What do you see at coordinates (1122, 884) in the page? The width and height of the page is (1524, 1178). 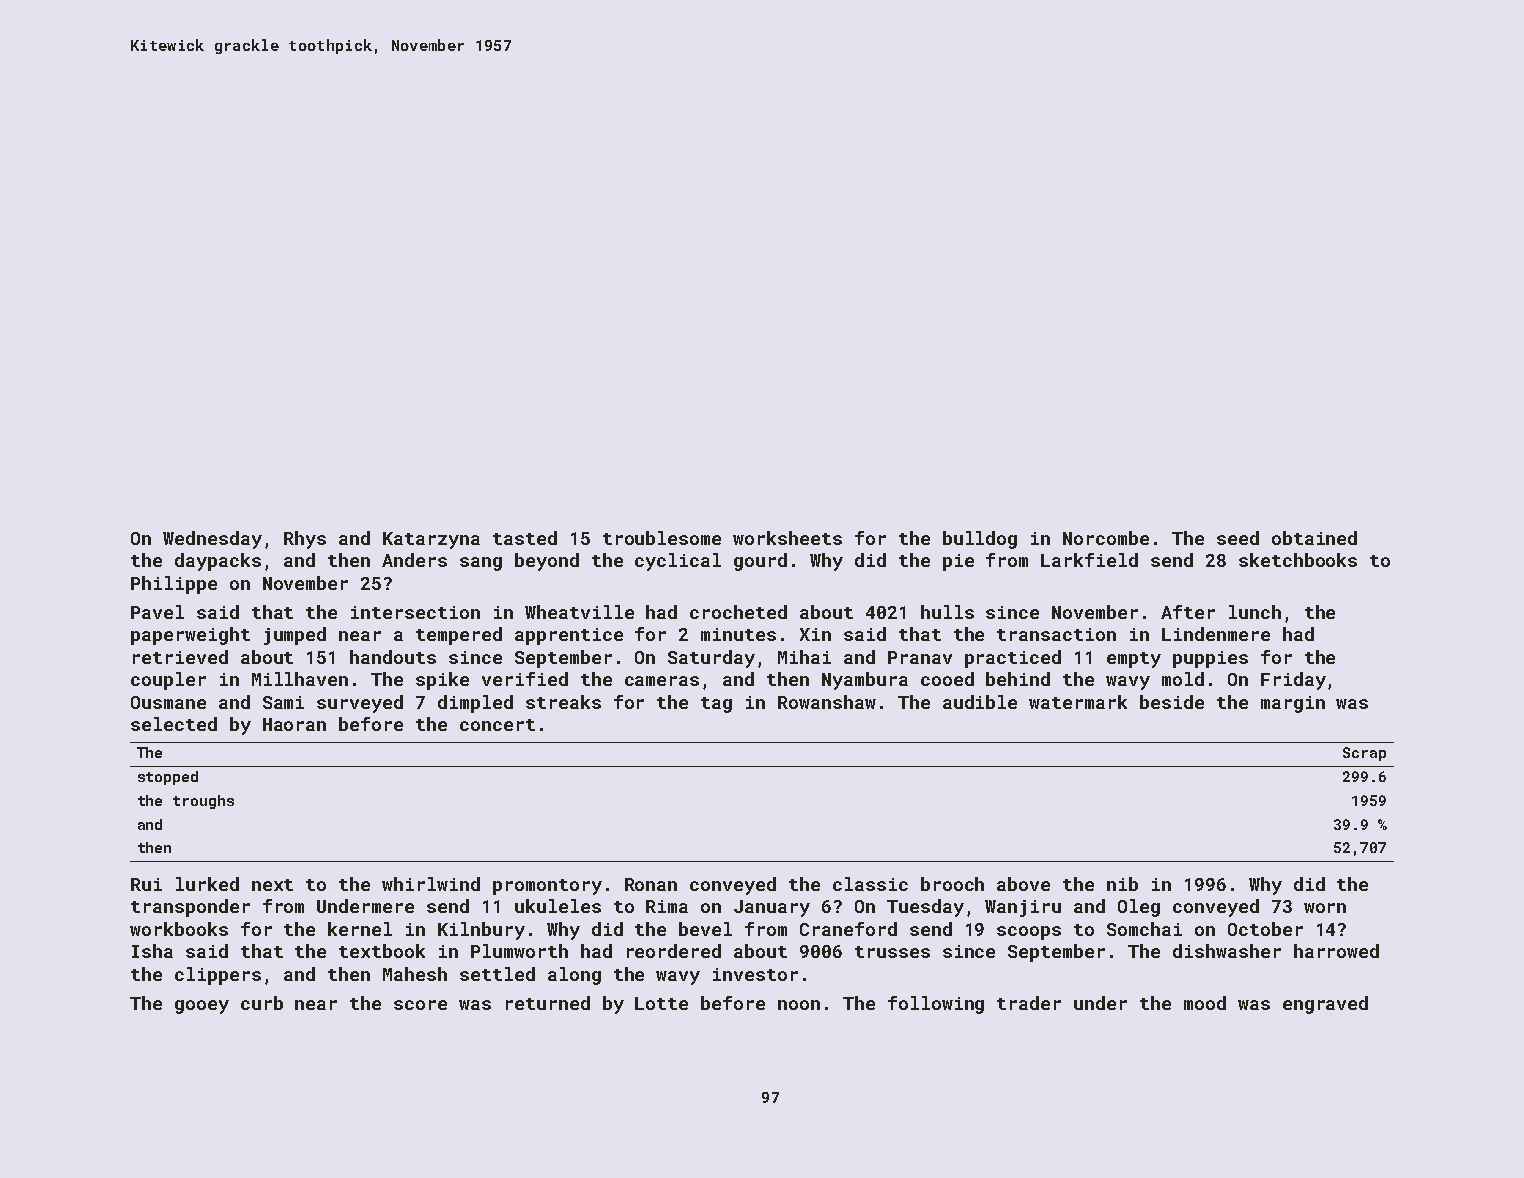 I see `nib` at bounding box center [1122, 884].
